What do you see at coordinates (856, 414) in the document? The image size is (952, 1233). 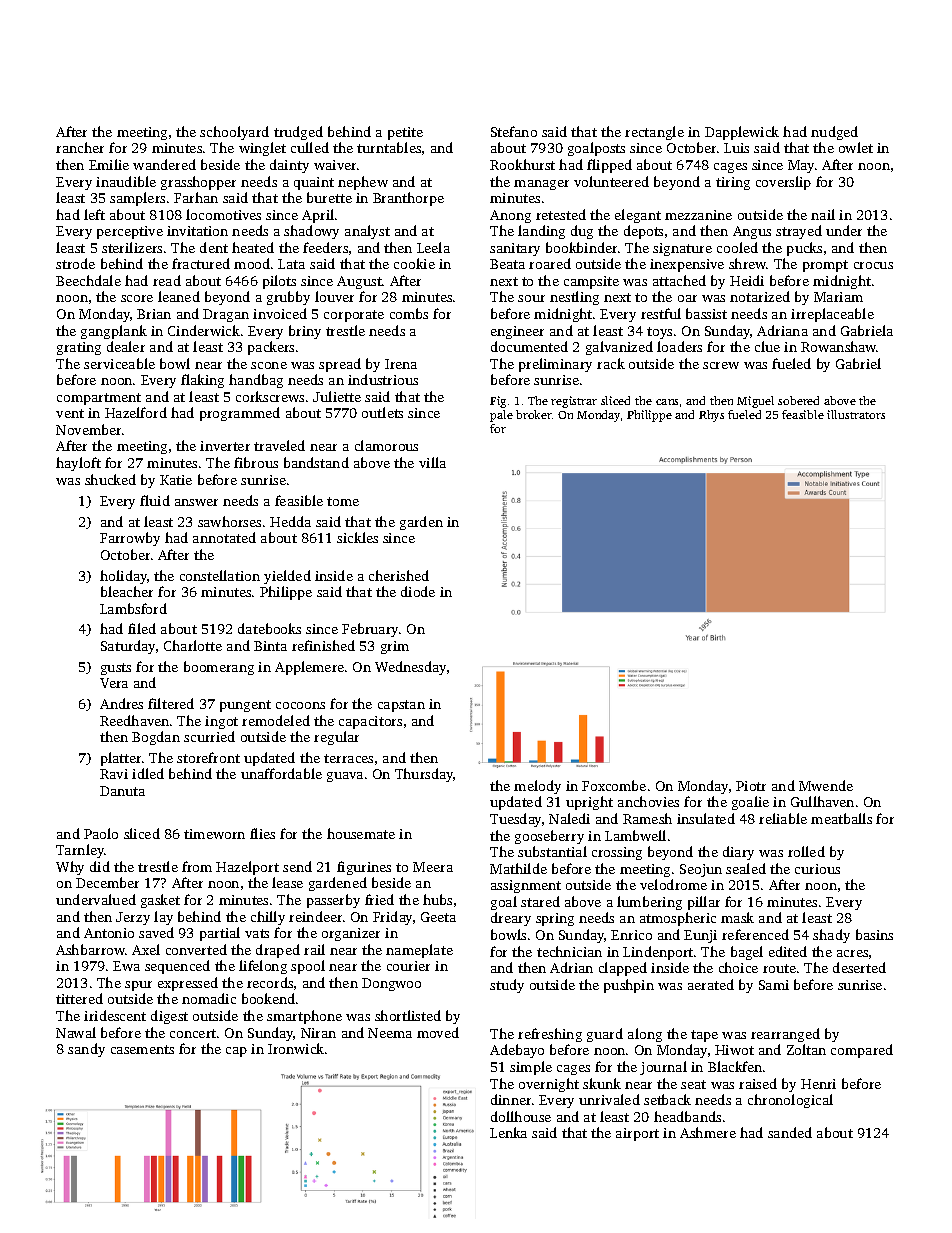 I see `illustrators` at bounding box center [856, 414].
